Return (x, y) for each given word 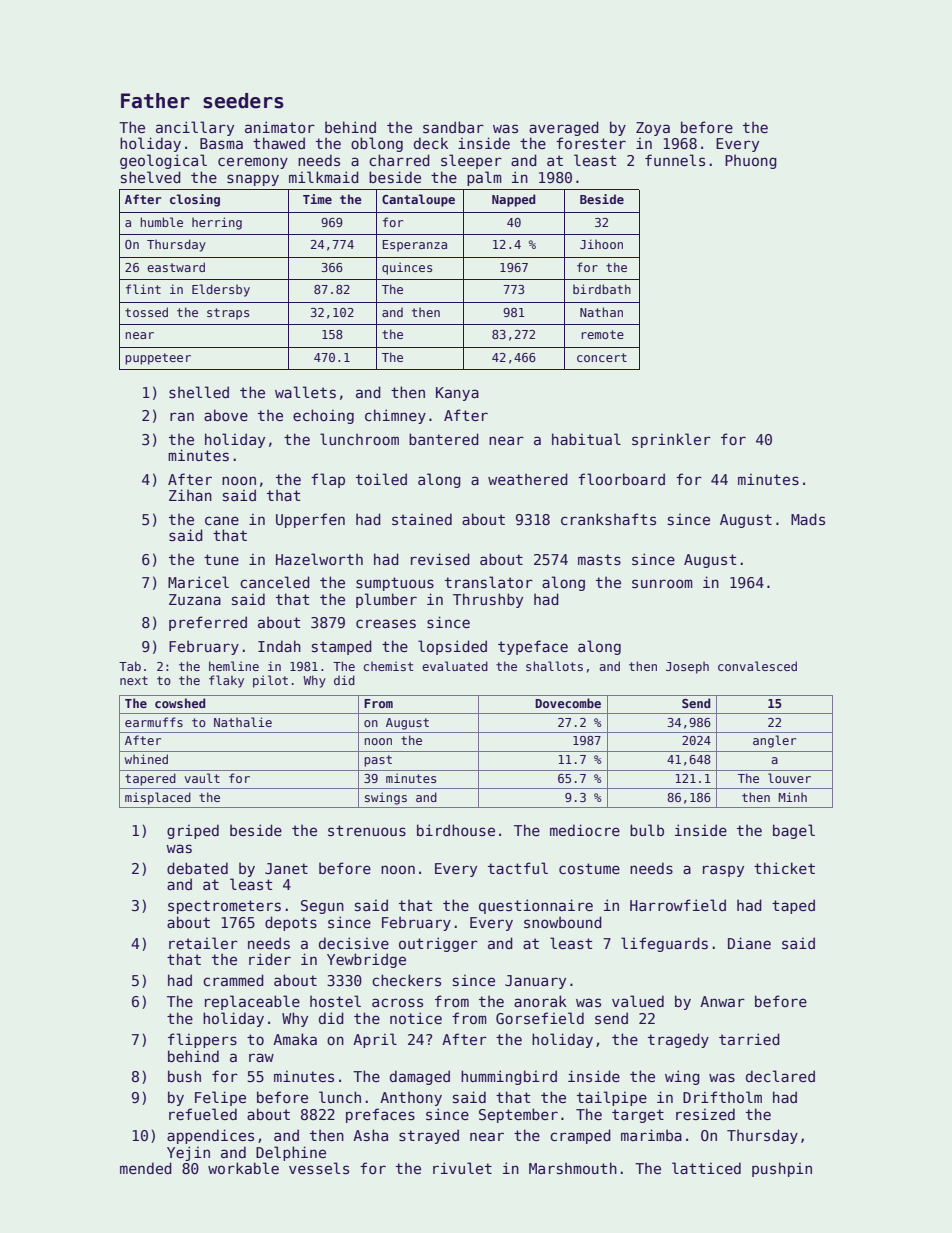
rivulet (462, 1168)
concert (602, 357)
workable (243, 1168)
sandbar (453, 127)
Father (155, 101)
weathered (528, 479)
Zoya (653, 129)
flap (328, 480)
